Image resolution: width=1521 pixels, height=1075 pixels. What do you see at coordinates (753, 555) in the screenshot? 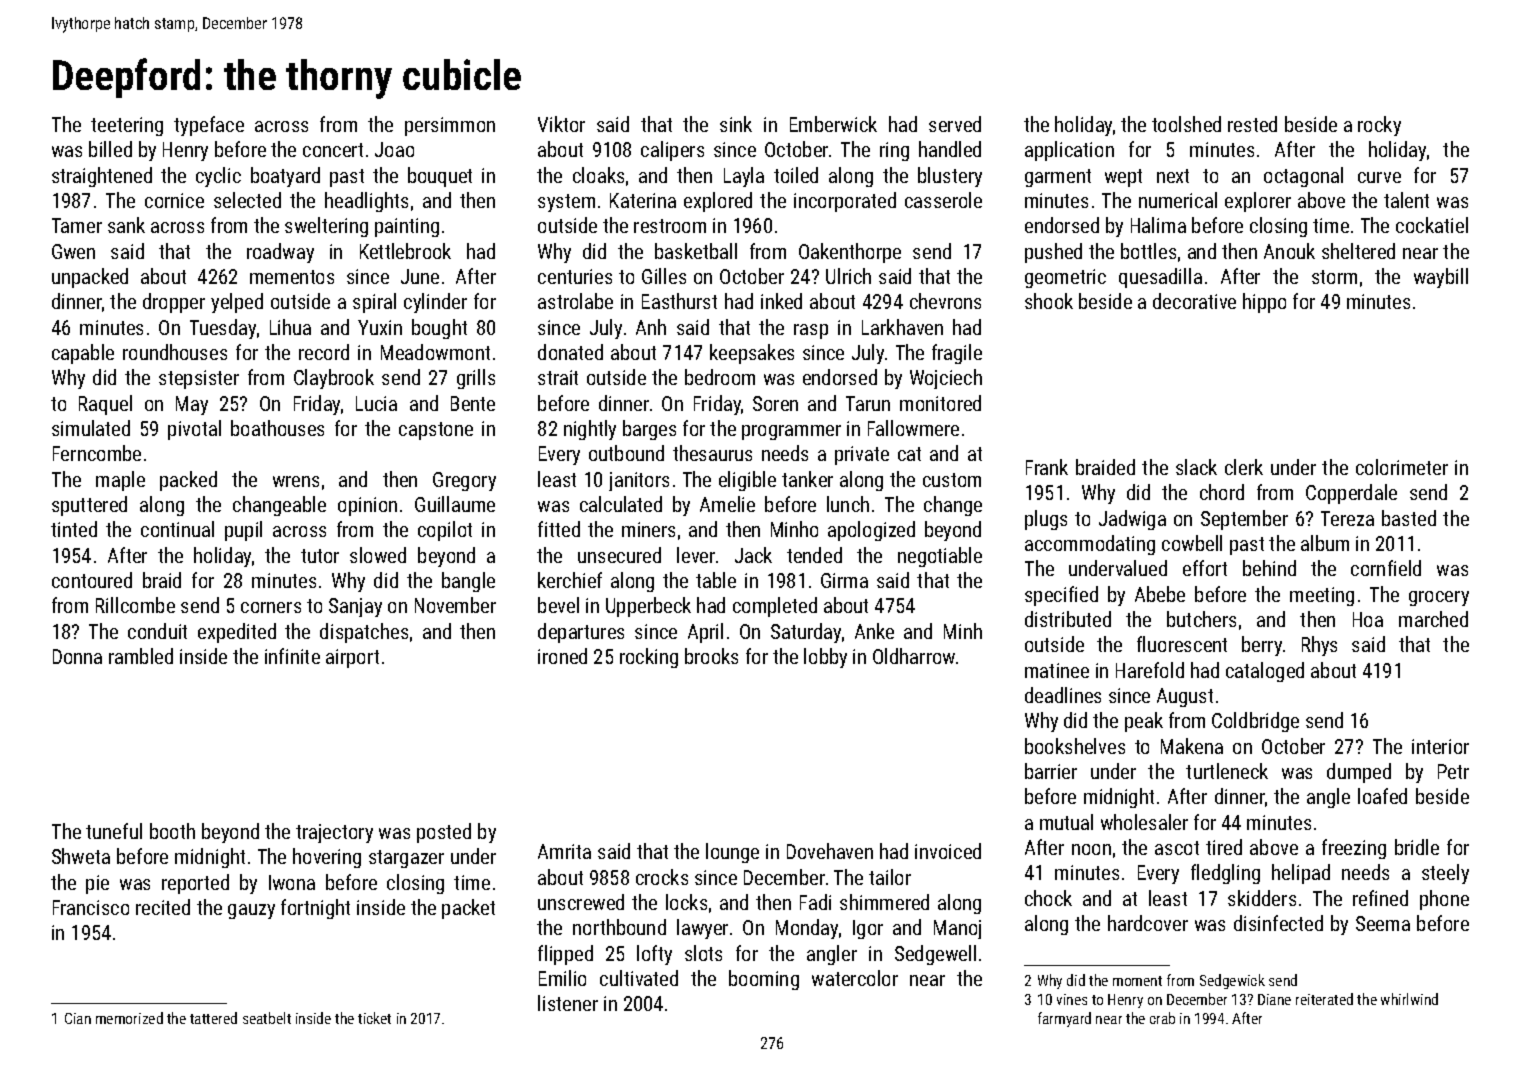
I see `Jack` at bounding box center [753, 555].
